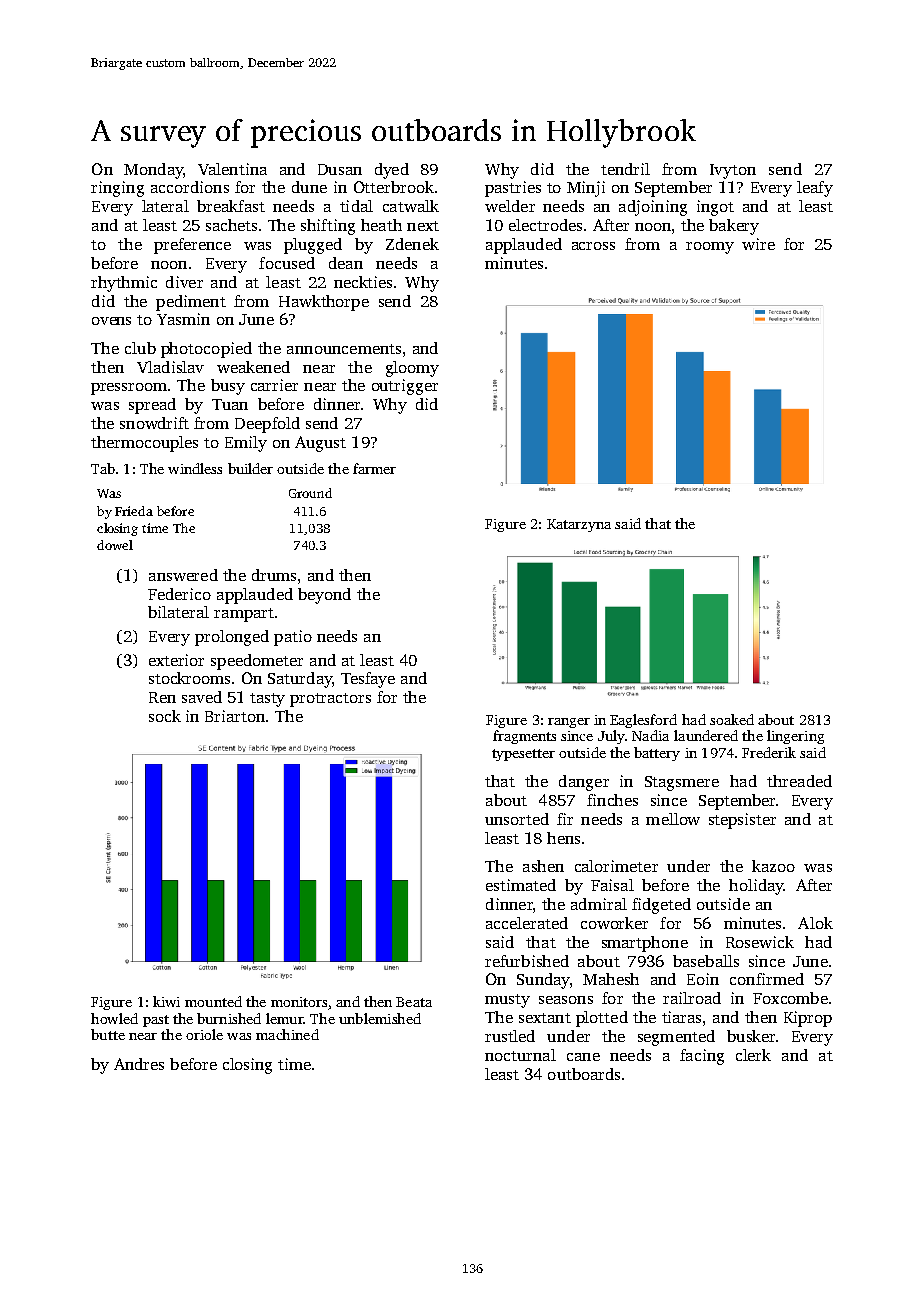 This screenshot has height=1314, width=924. What do you see at coordinates (733, 171) in the screenshot?
I see `Ivyton` at bounding box center [733, 171].
